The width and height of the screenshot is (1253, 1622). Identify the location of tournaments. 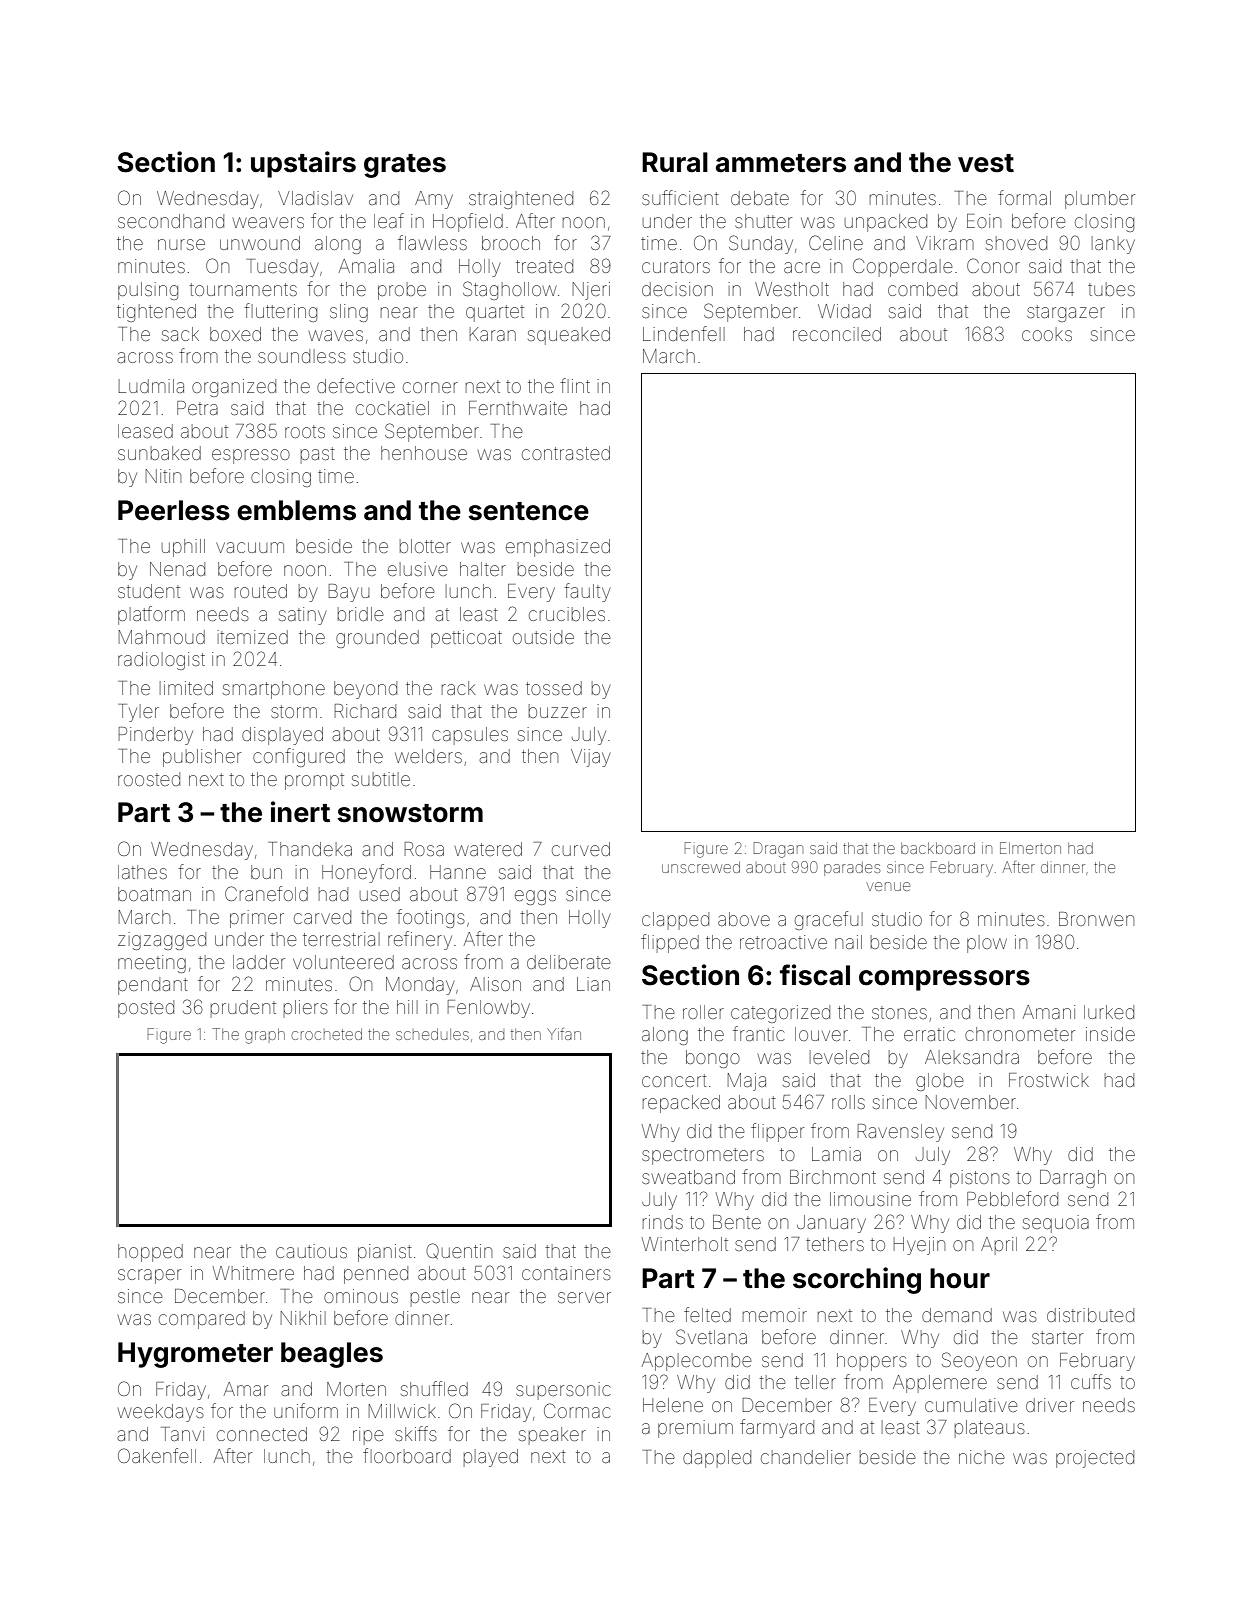
(243, 289).
